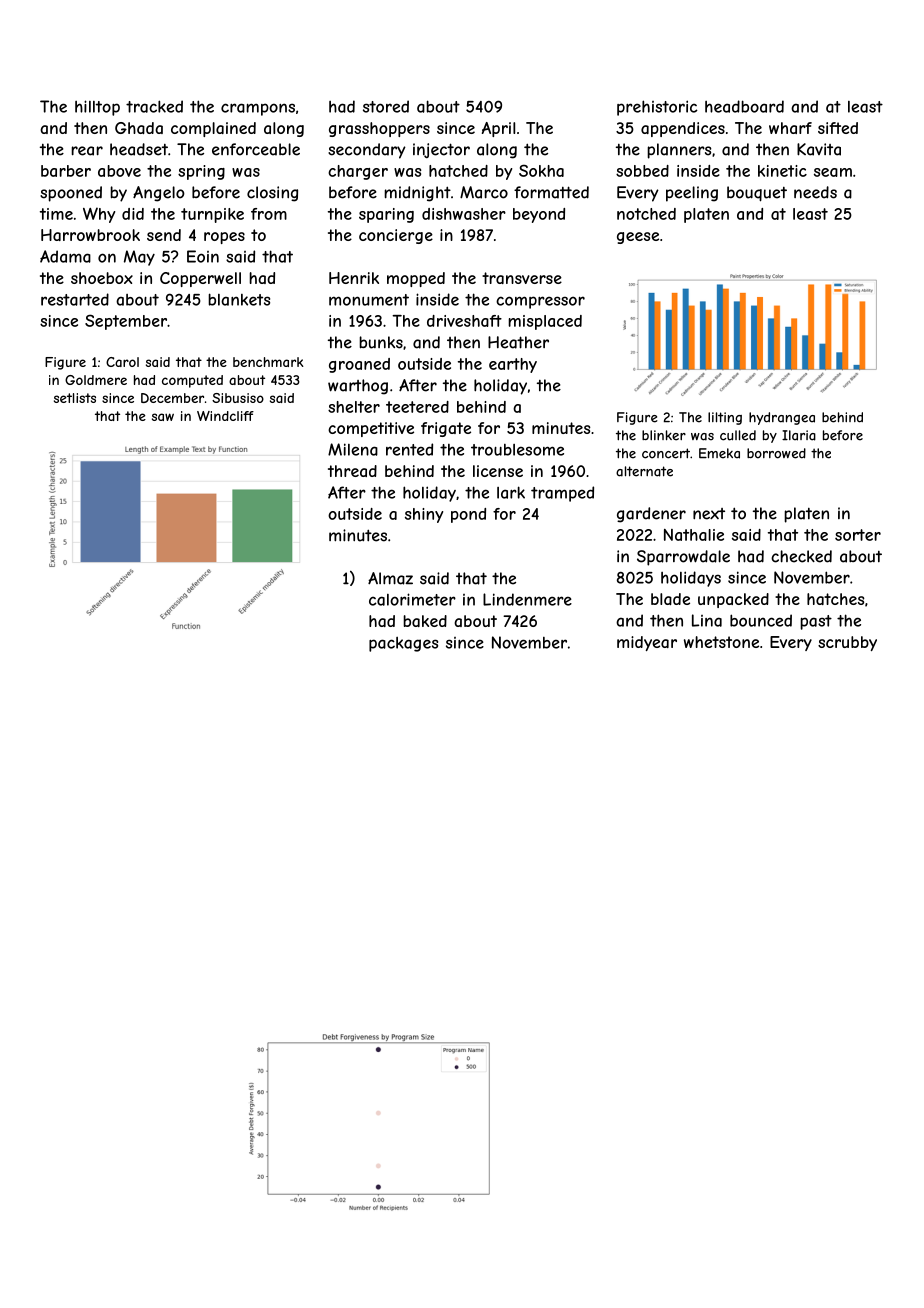 The height and width of the screenshot is (1308, 924). Describe the element at coordinates (518, 342) in the screenshot. I see `Heather` at that location.
